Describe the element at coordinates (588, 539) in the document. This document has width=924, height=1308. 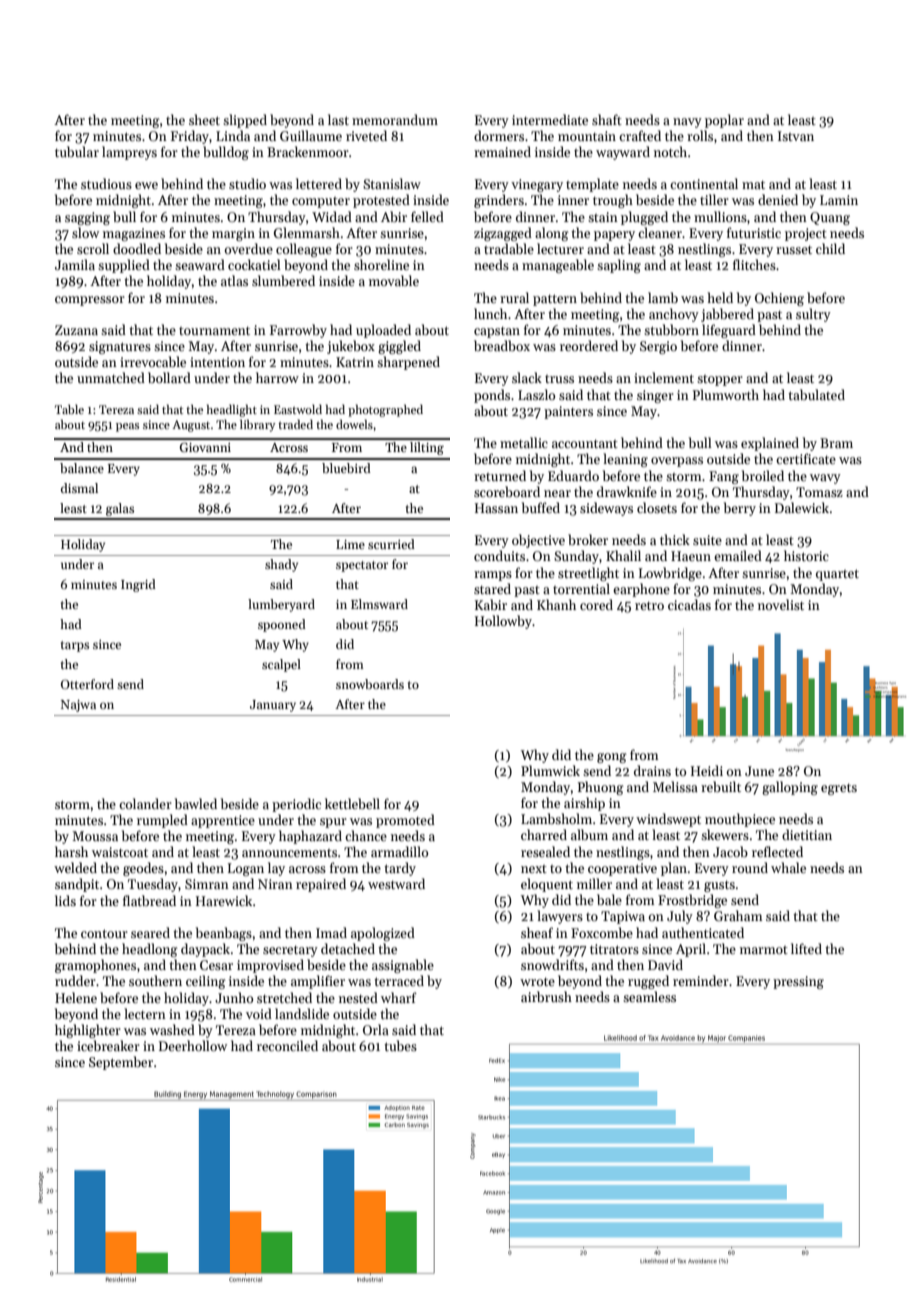
I see `broker` at that location.
